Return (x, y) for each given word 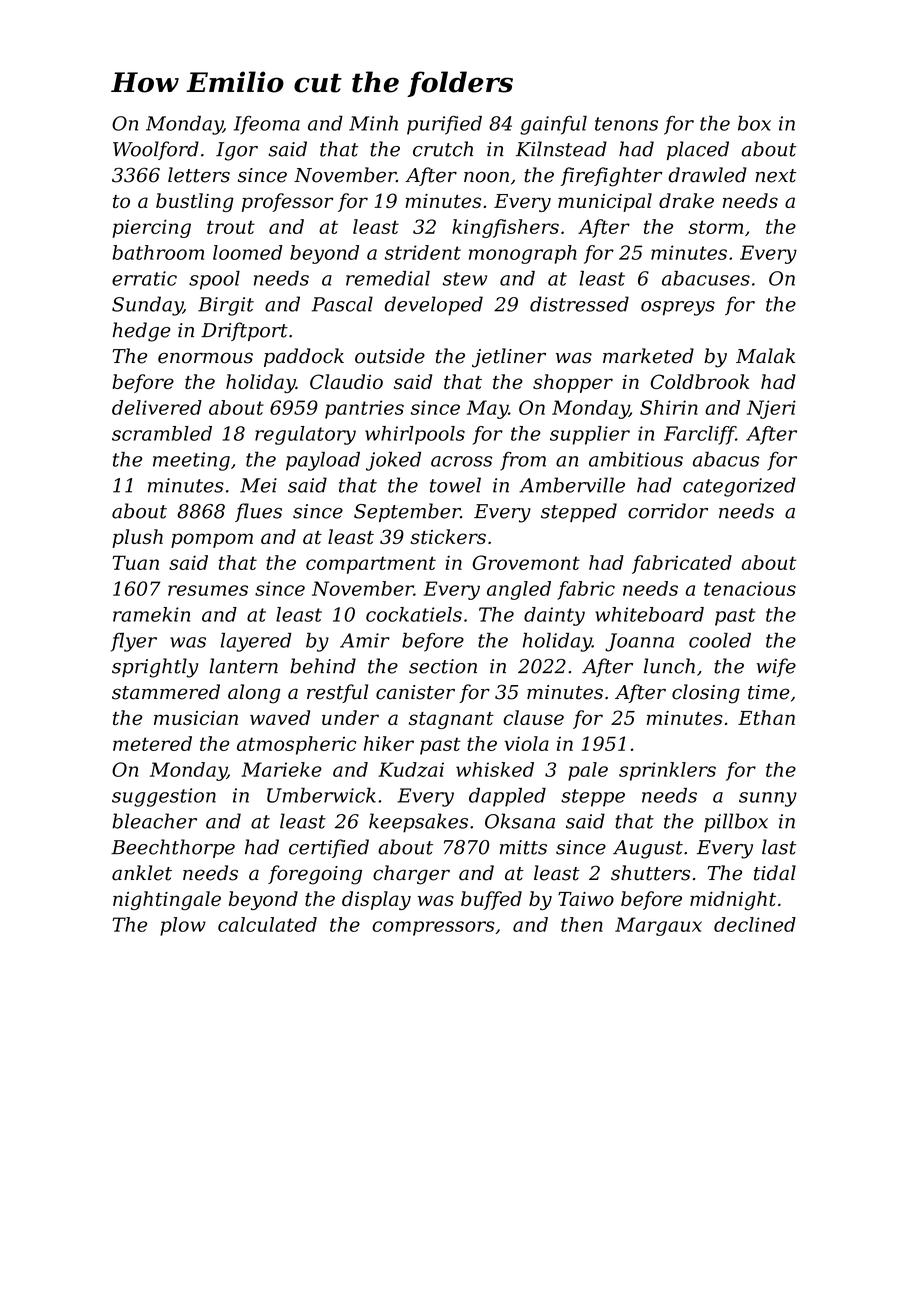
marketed (648, 356)
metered (152, 743)
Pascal (342, 304)
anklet (142, 873)
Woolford (156, 150)
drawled (707, 175)
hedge (142, 332)
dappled (507, 797)
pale (588, 771)
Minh (373, 123)
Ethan (766, 717)
